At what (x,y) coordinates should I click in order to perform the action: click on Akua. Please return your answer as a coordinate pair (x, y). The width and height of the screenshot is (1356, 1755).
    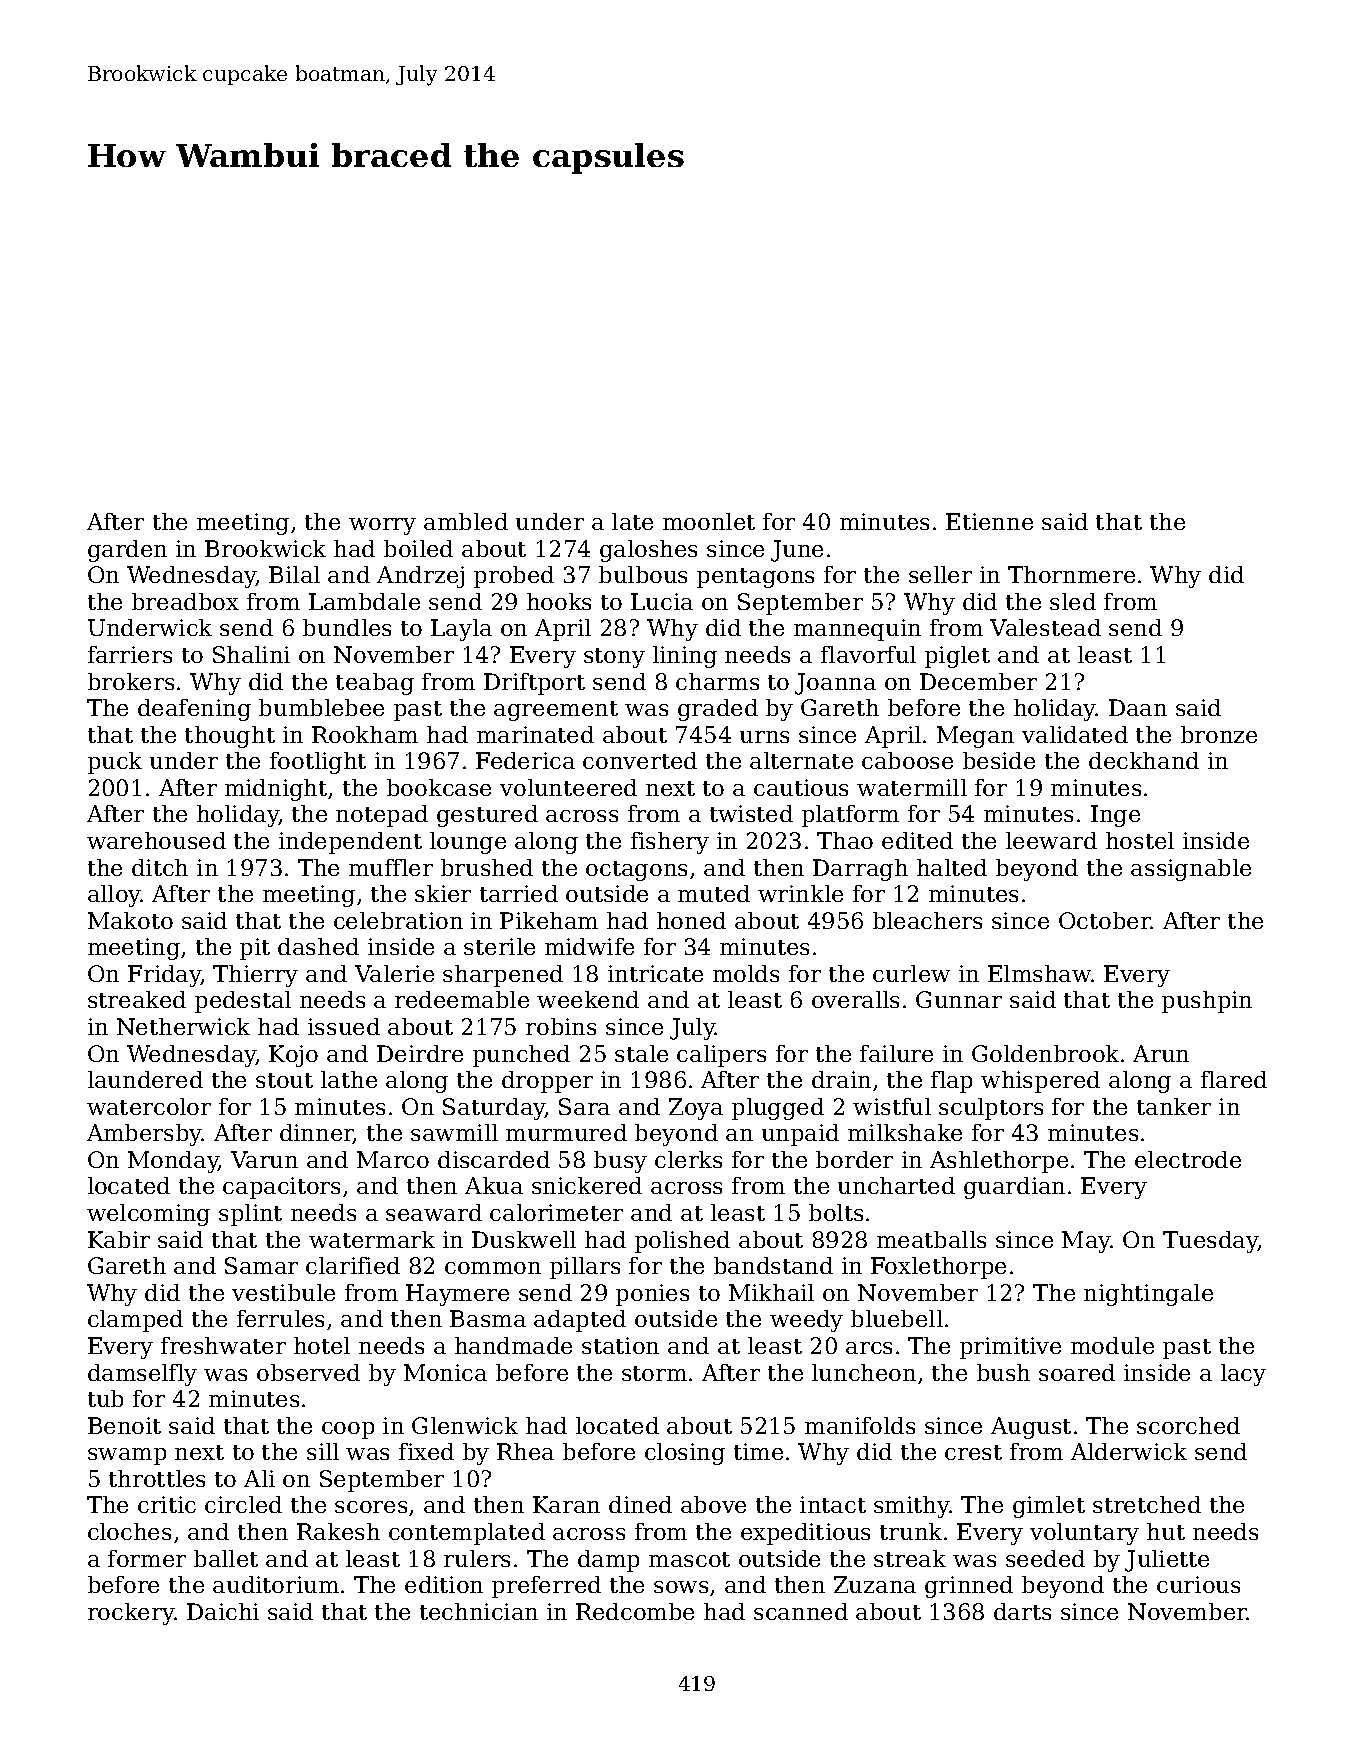
    Looking at the image, I should click on (494, 1185).
